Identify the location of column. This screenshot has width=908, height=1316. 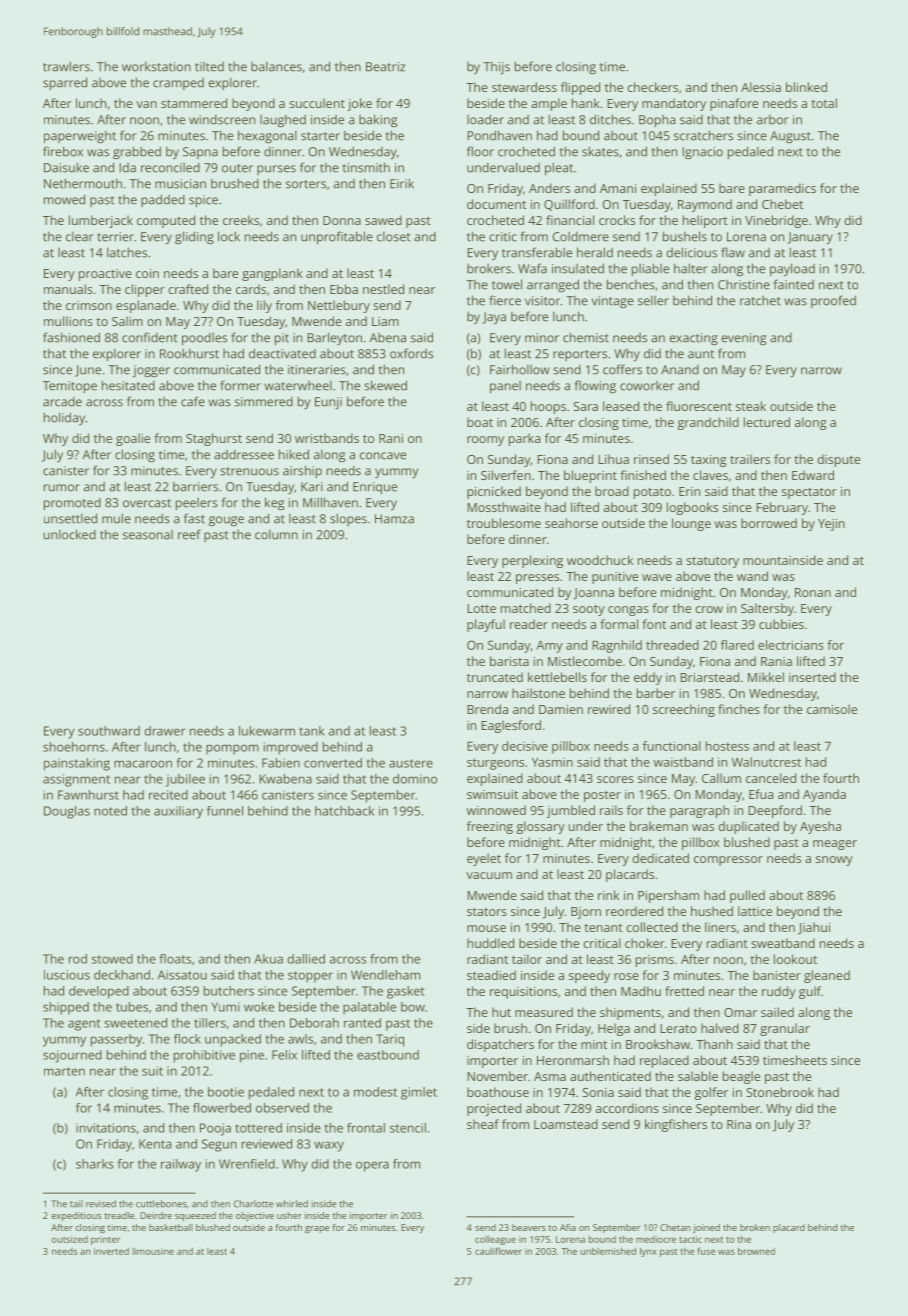
(276, 535).
